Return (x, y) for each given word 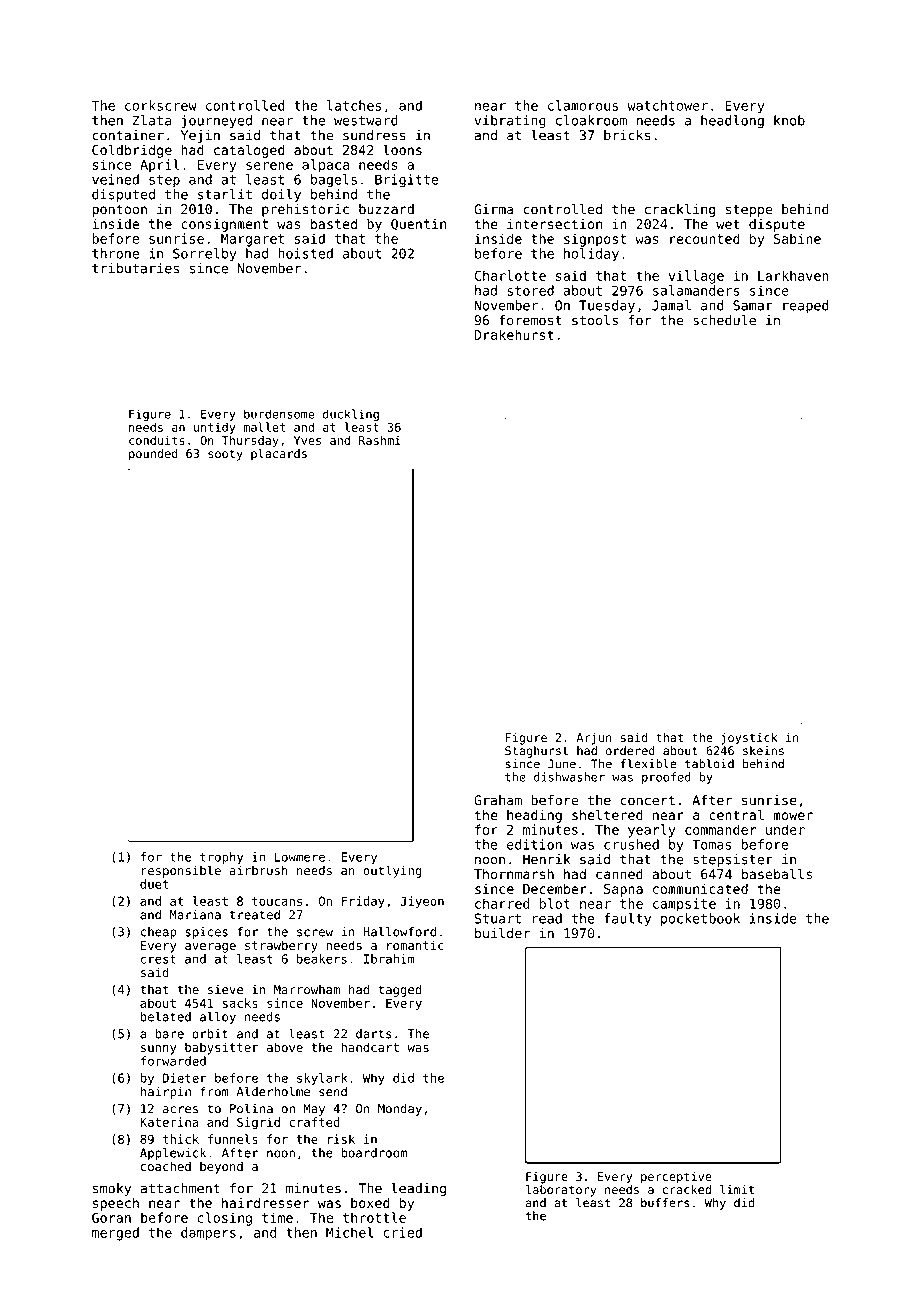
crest (158, 959)
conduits (157, 440)
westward (366, 120)
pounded (153, 455)
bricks (627, 135)
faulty (627, 920)
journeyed (216, 122)
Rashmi (380, 440)
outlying (392, 871)
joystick (749, 739)
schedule (724, 320)
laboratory (561, 1191)
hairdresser (265, 1202)
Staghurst (536, 752)
